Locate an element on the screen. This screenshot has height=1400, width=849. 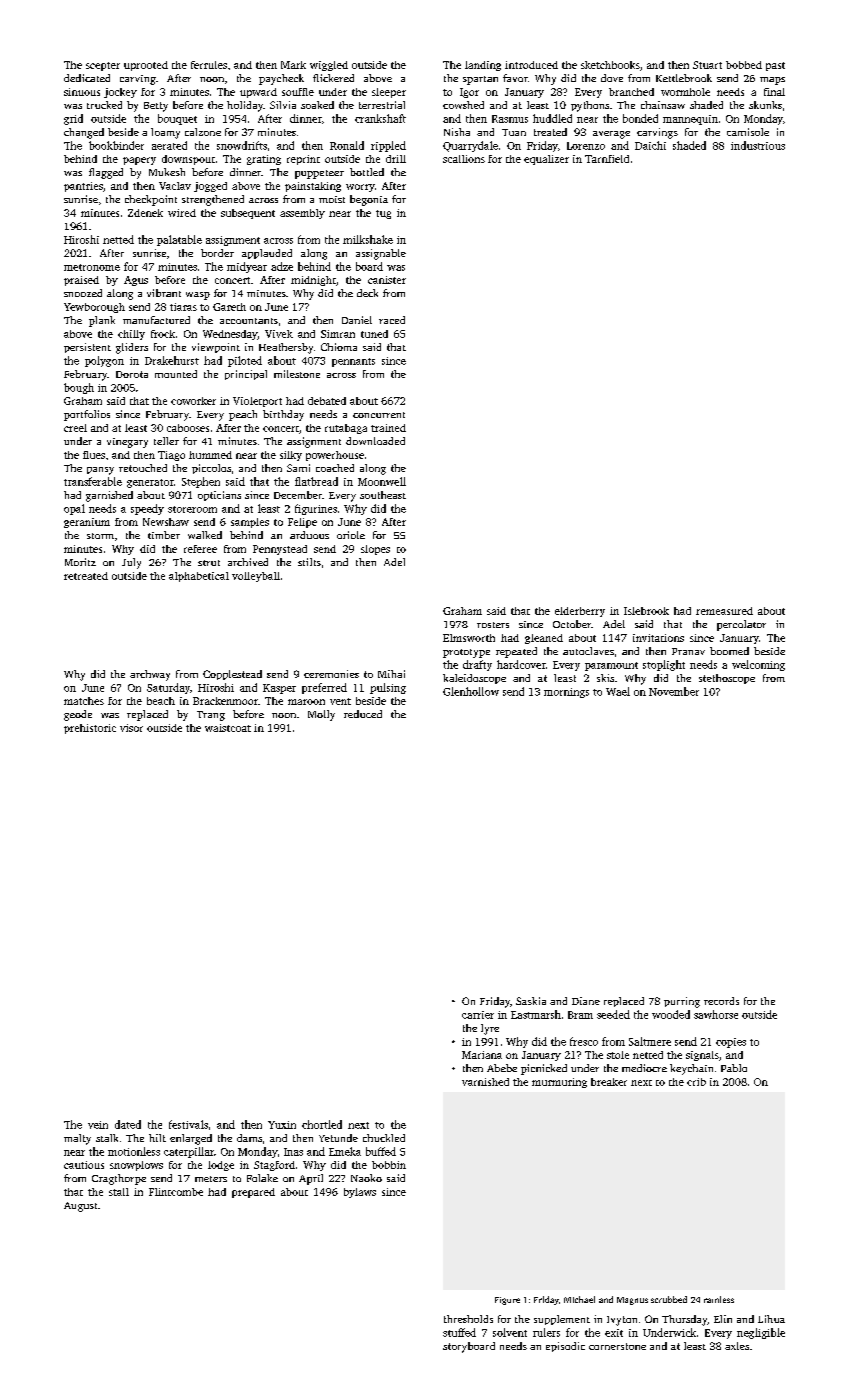
retouched is located at coordinates (143, 468).
